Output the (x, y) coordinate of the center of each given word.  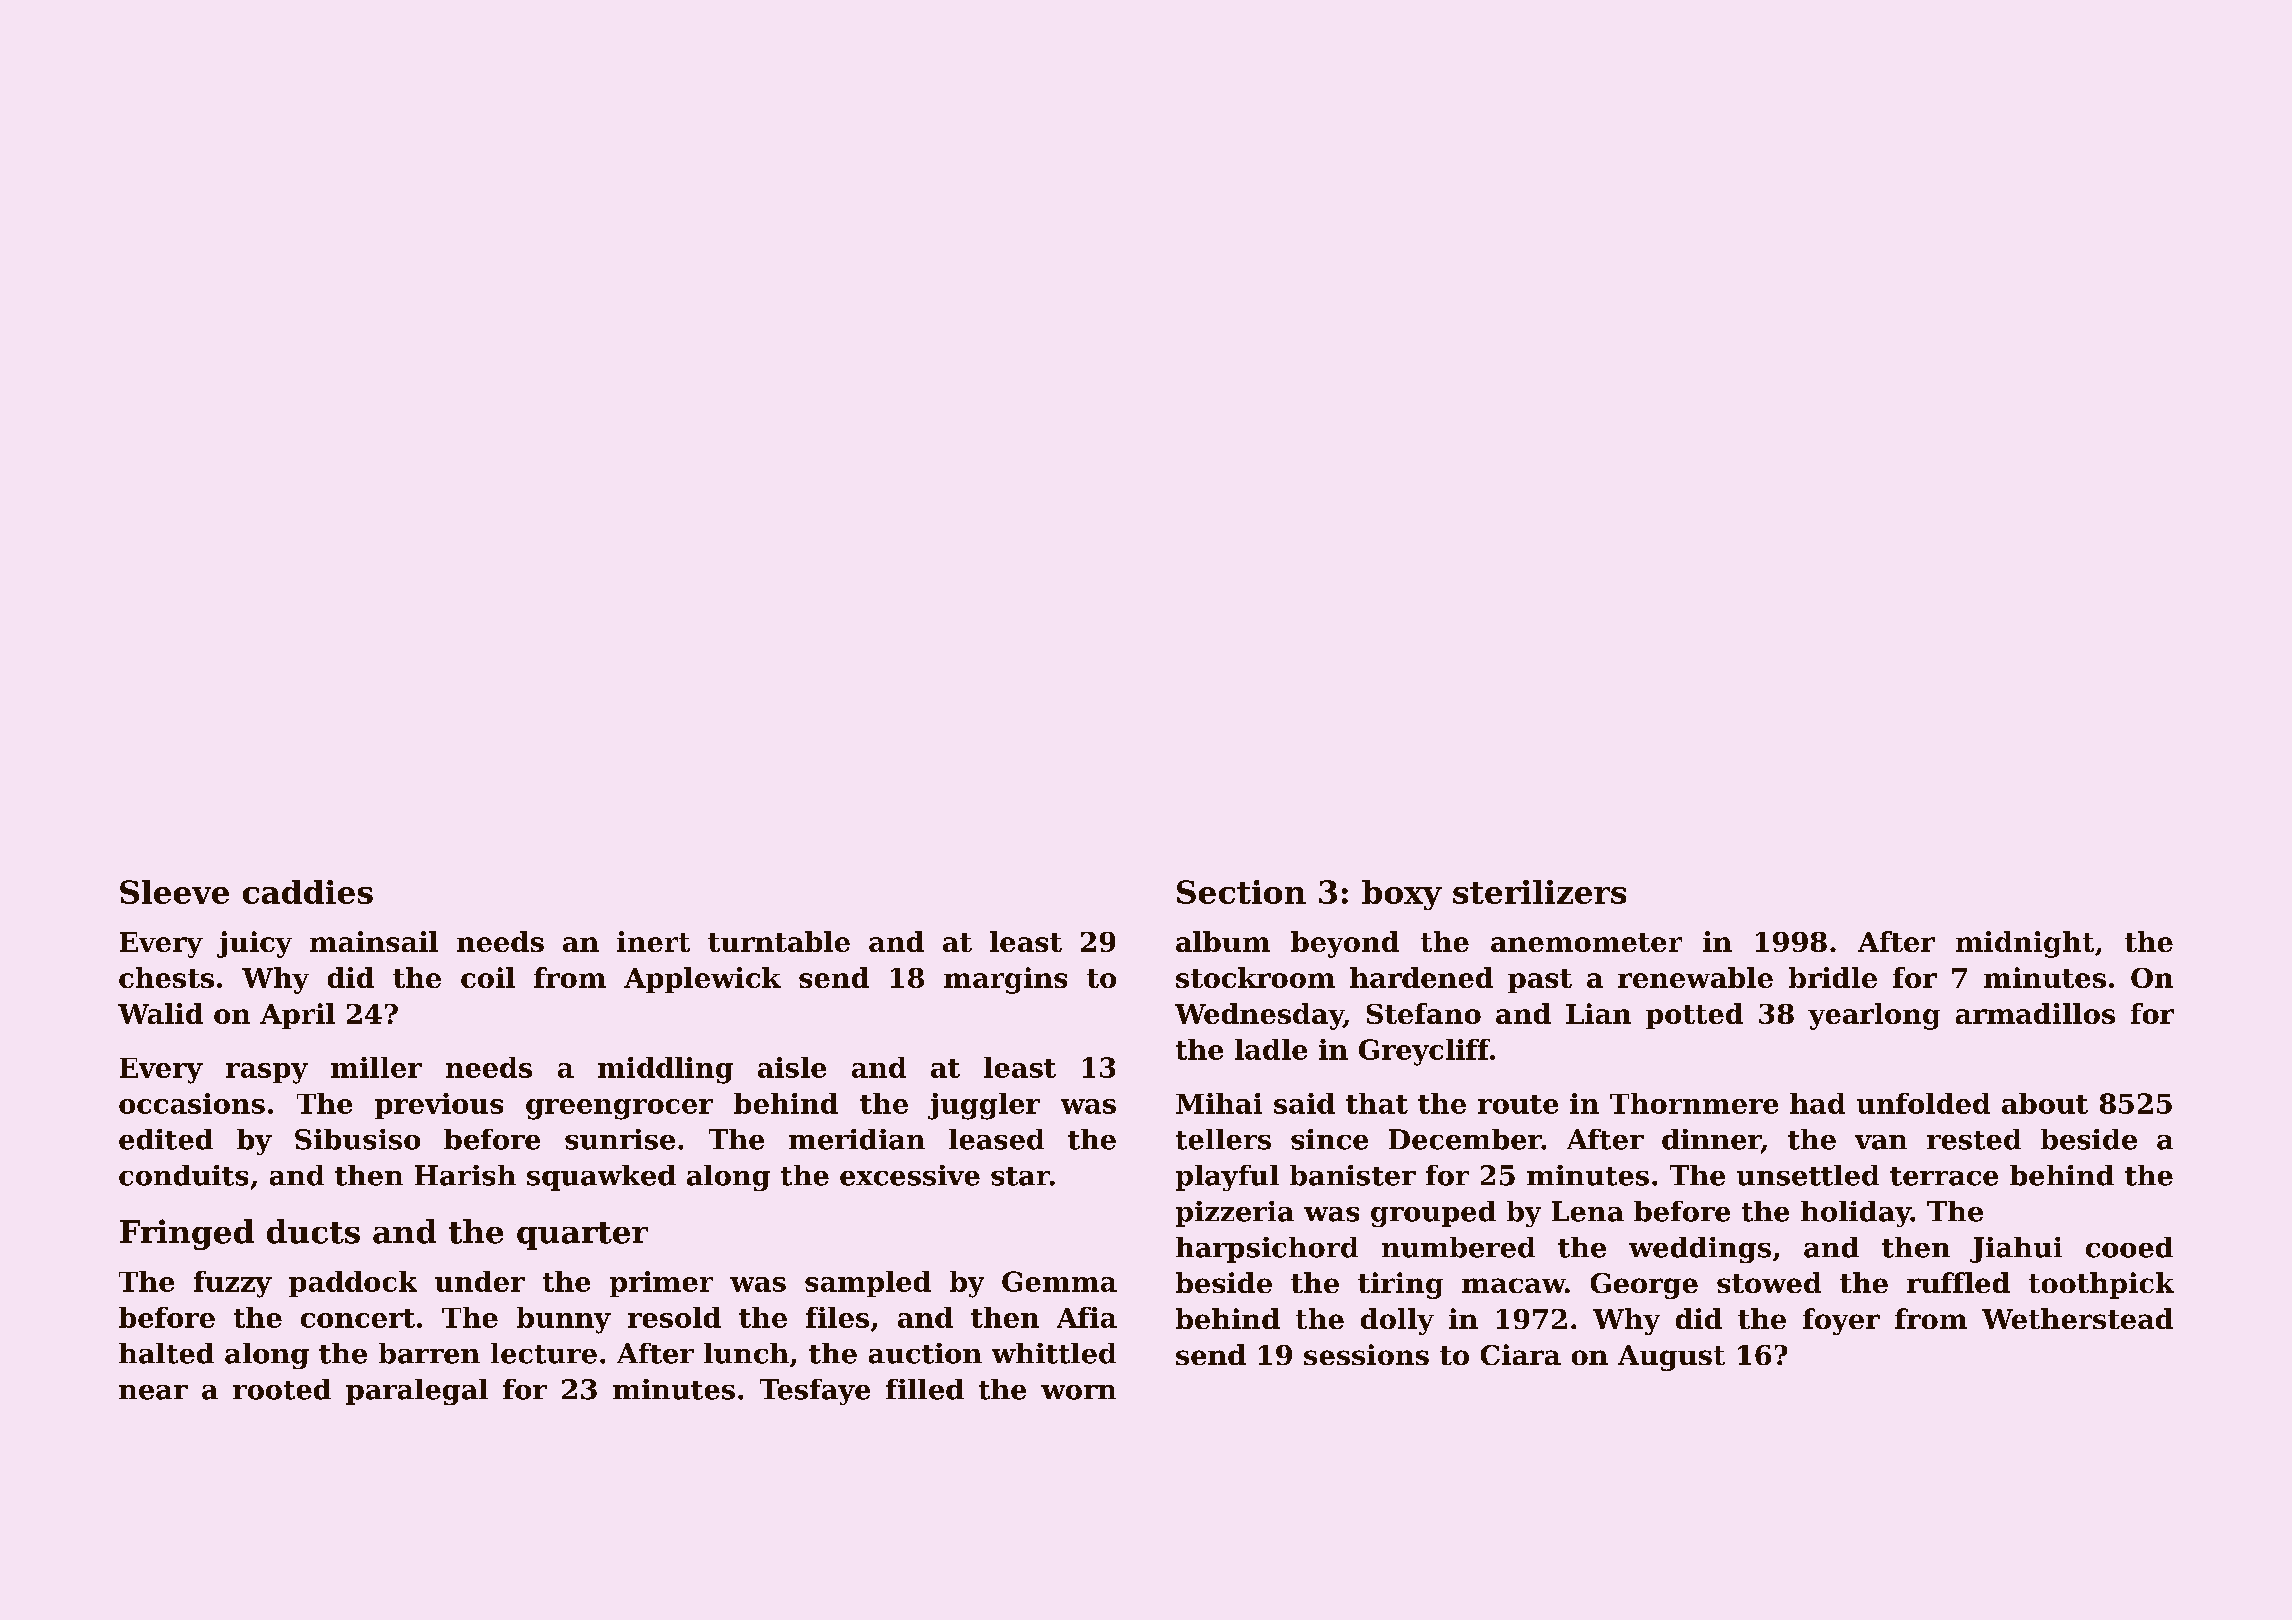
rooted (282, 1389)
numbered (1458, 1247)
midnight (2025, 944)
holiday (1856, 1214)
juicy (254, 944)
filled (925, 1389)
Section (1241, 892)
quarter (582, 1236)
